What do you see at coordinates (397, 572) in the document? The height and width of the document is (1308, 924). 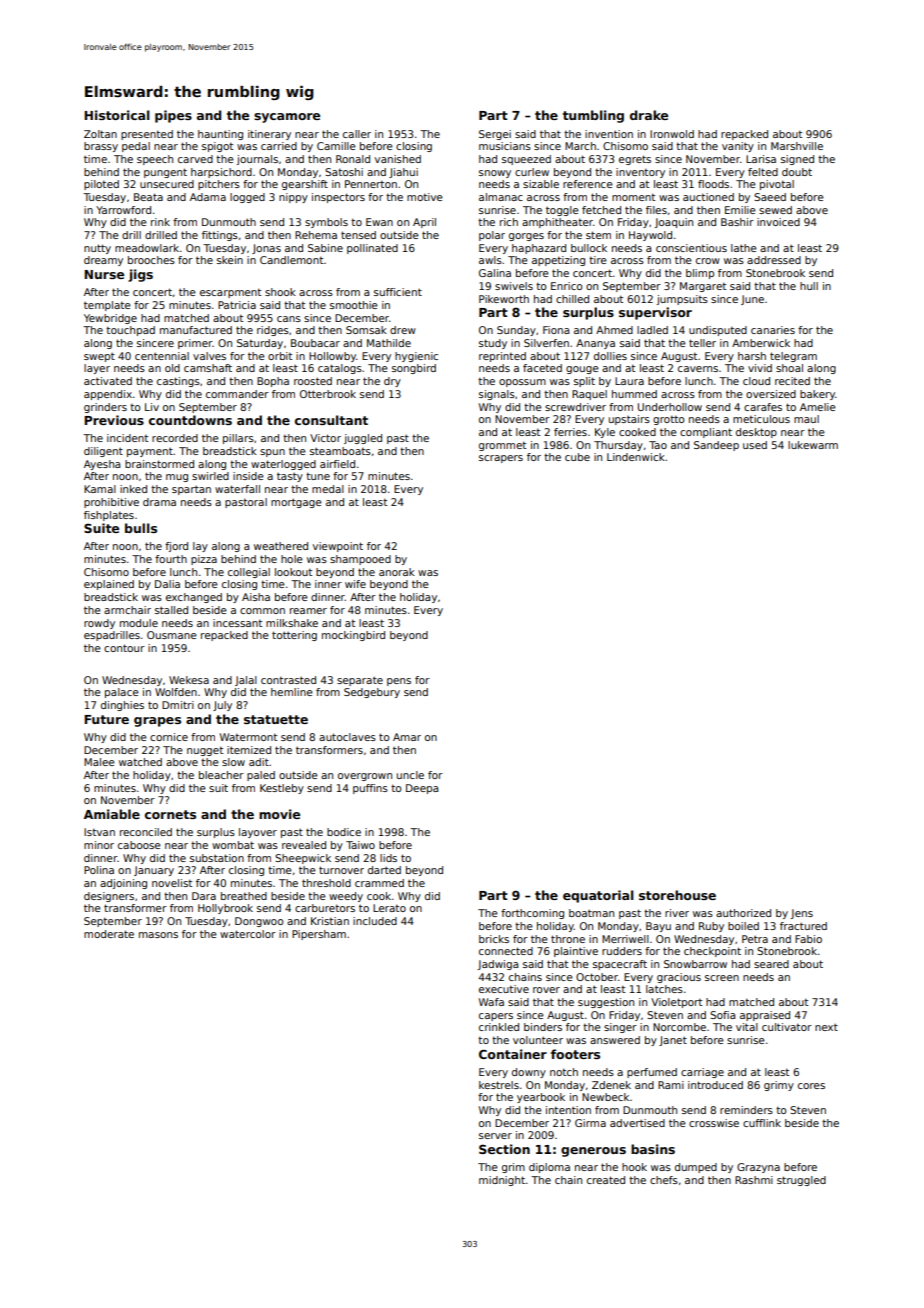 I see `anorak` at bounding box center [397, 572].
